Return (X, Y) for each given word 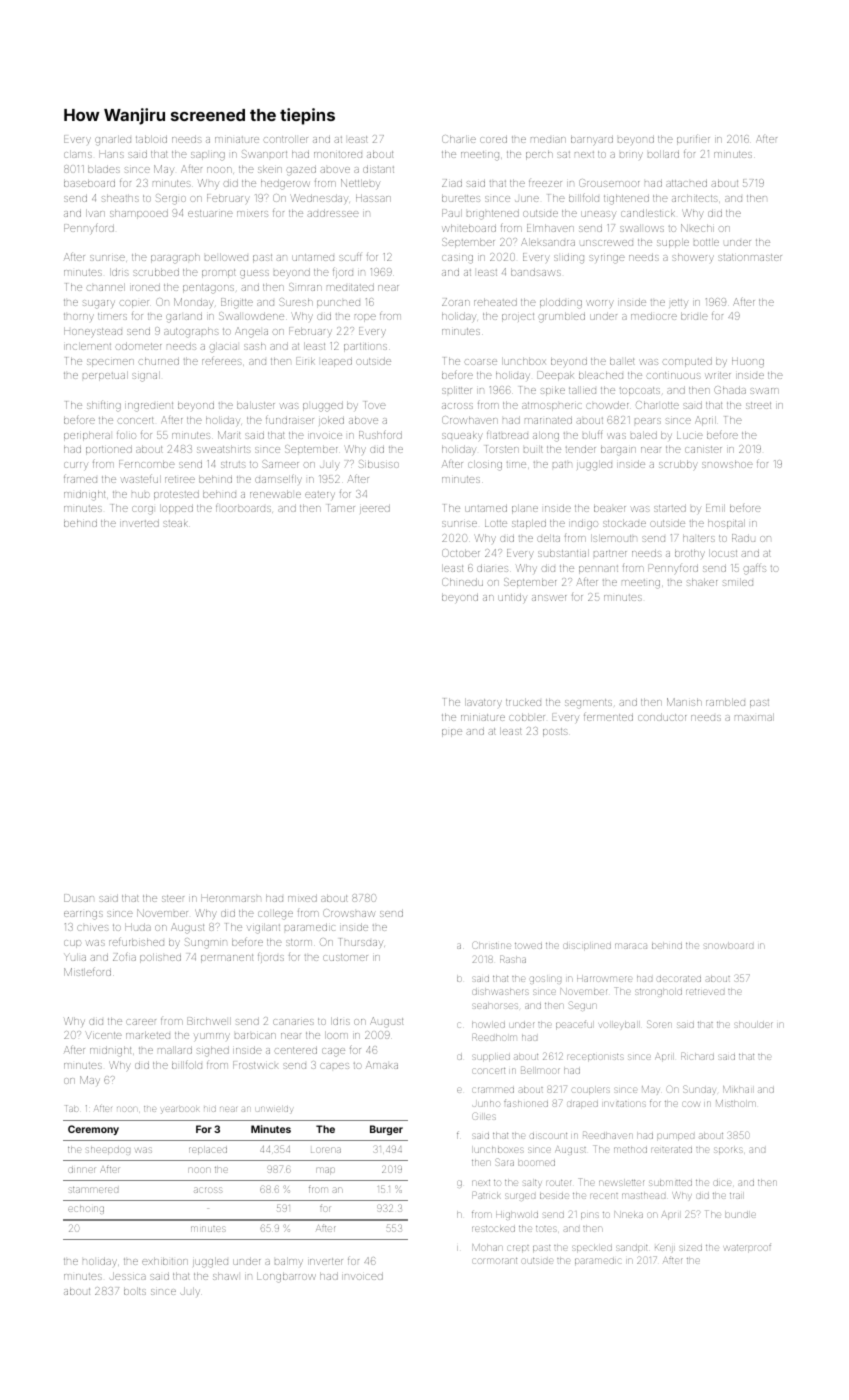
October (461, 553)
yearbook (180, 1110)
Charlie (459, 139)
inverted (139, 523)
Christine (492, 945)
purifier (693, 139)
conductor (662, 717)
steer (173, 898)
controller (285, 139)
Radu (743, 538)
